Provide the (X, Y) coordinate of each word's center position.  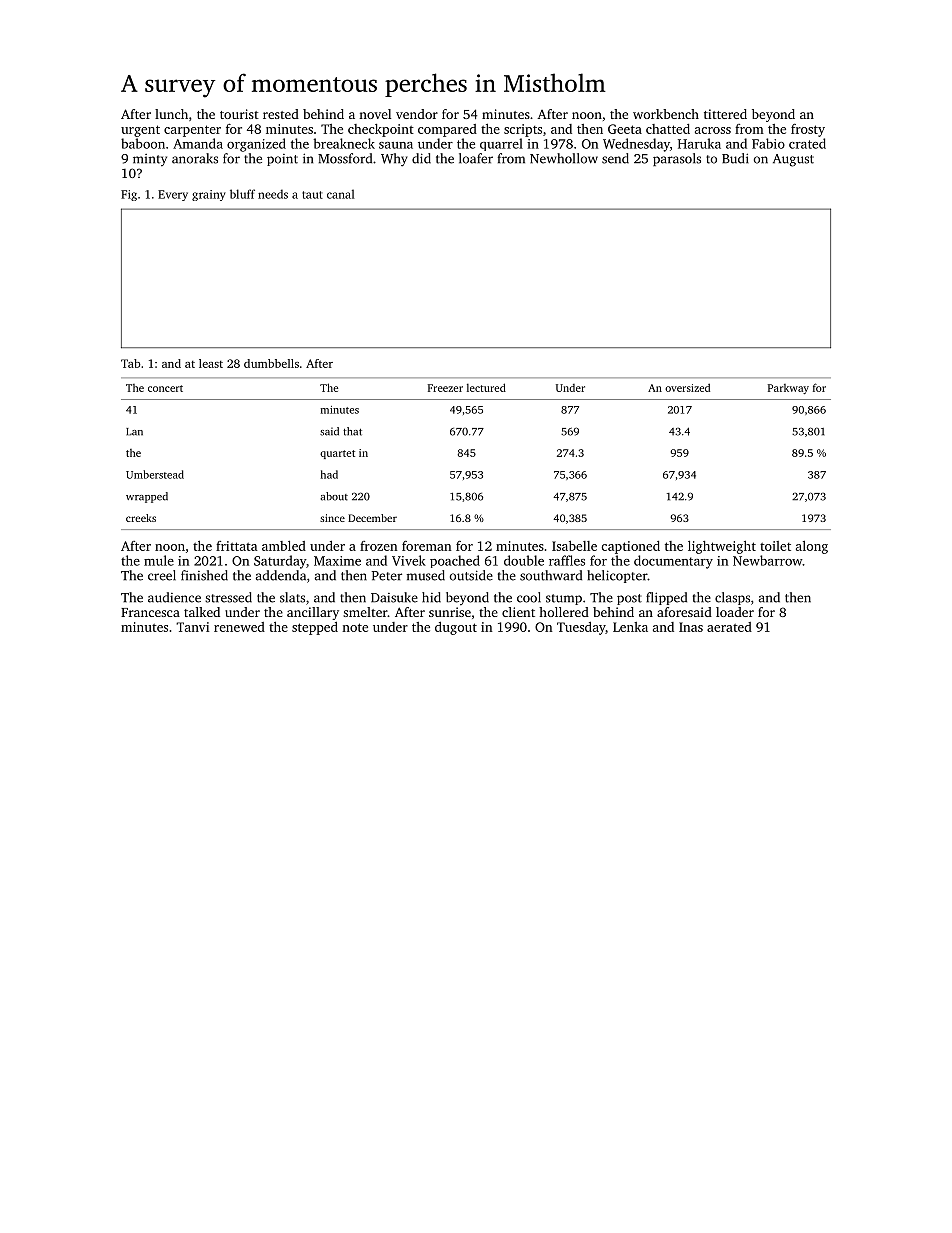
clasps (732, 598)
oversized (687, 387)
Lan (134, 432)
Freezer (445, 388)
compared (447, 130)
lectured (486, 387)
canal (341, 194)
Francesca (150, 612)
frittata (236, 546)
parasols (677, 159)
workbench (666, 114)
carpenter (192, 131)
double (524, 560)
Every (173, 195)
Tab (131, 363)
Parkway (788, 389)
